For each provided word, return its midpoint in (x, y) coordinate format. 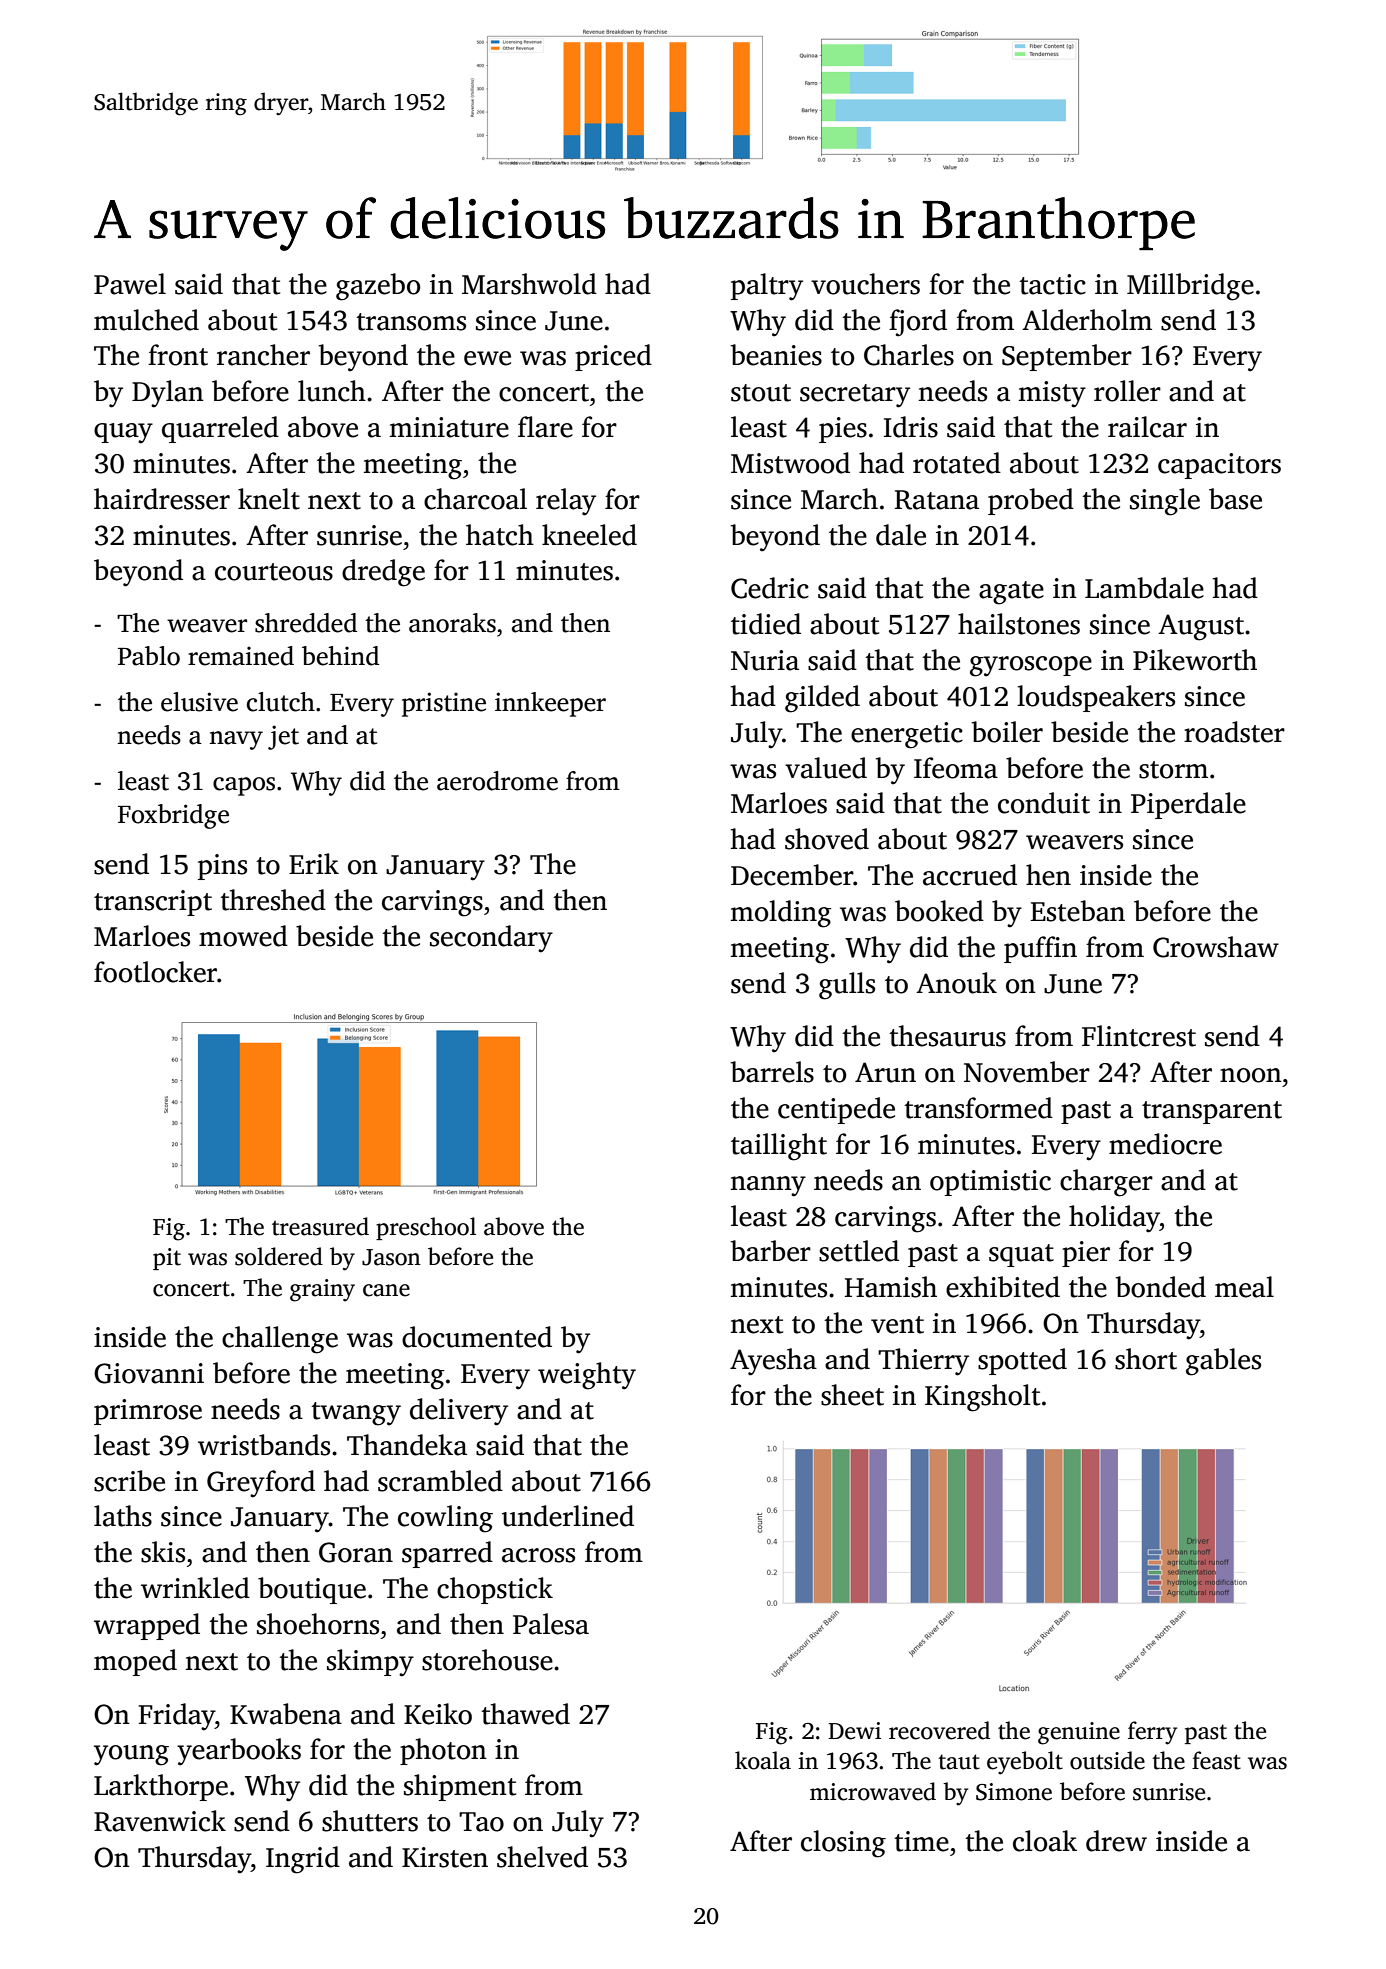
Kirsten (445, 1857)
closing (843, 1844)
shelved (542, 1857)
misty (1052, 394)
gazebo (378, 287)
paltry (767, 287)
